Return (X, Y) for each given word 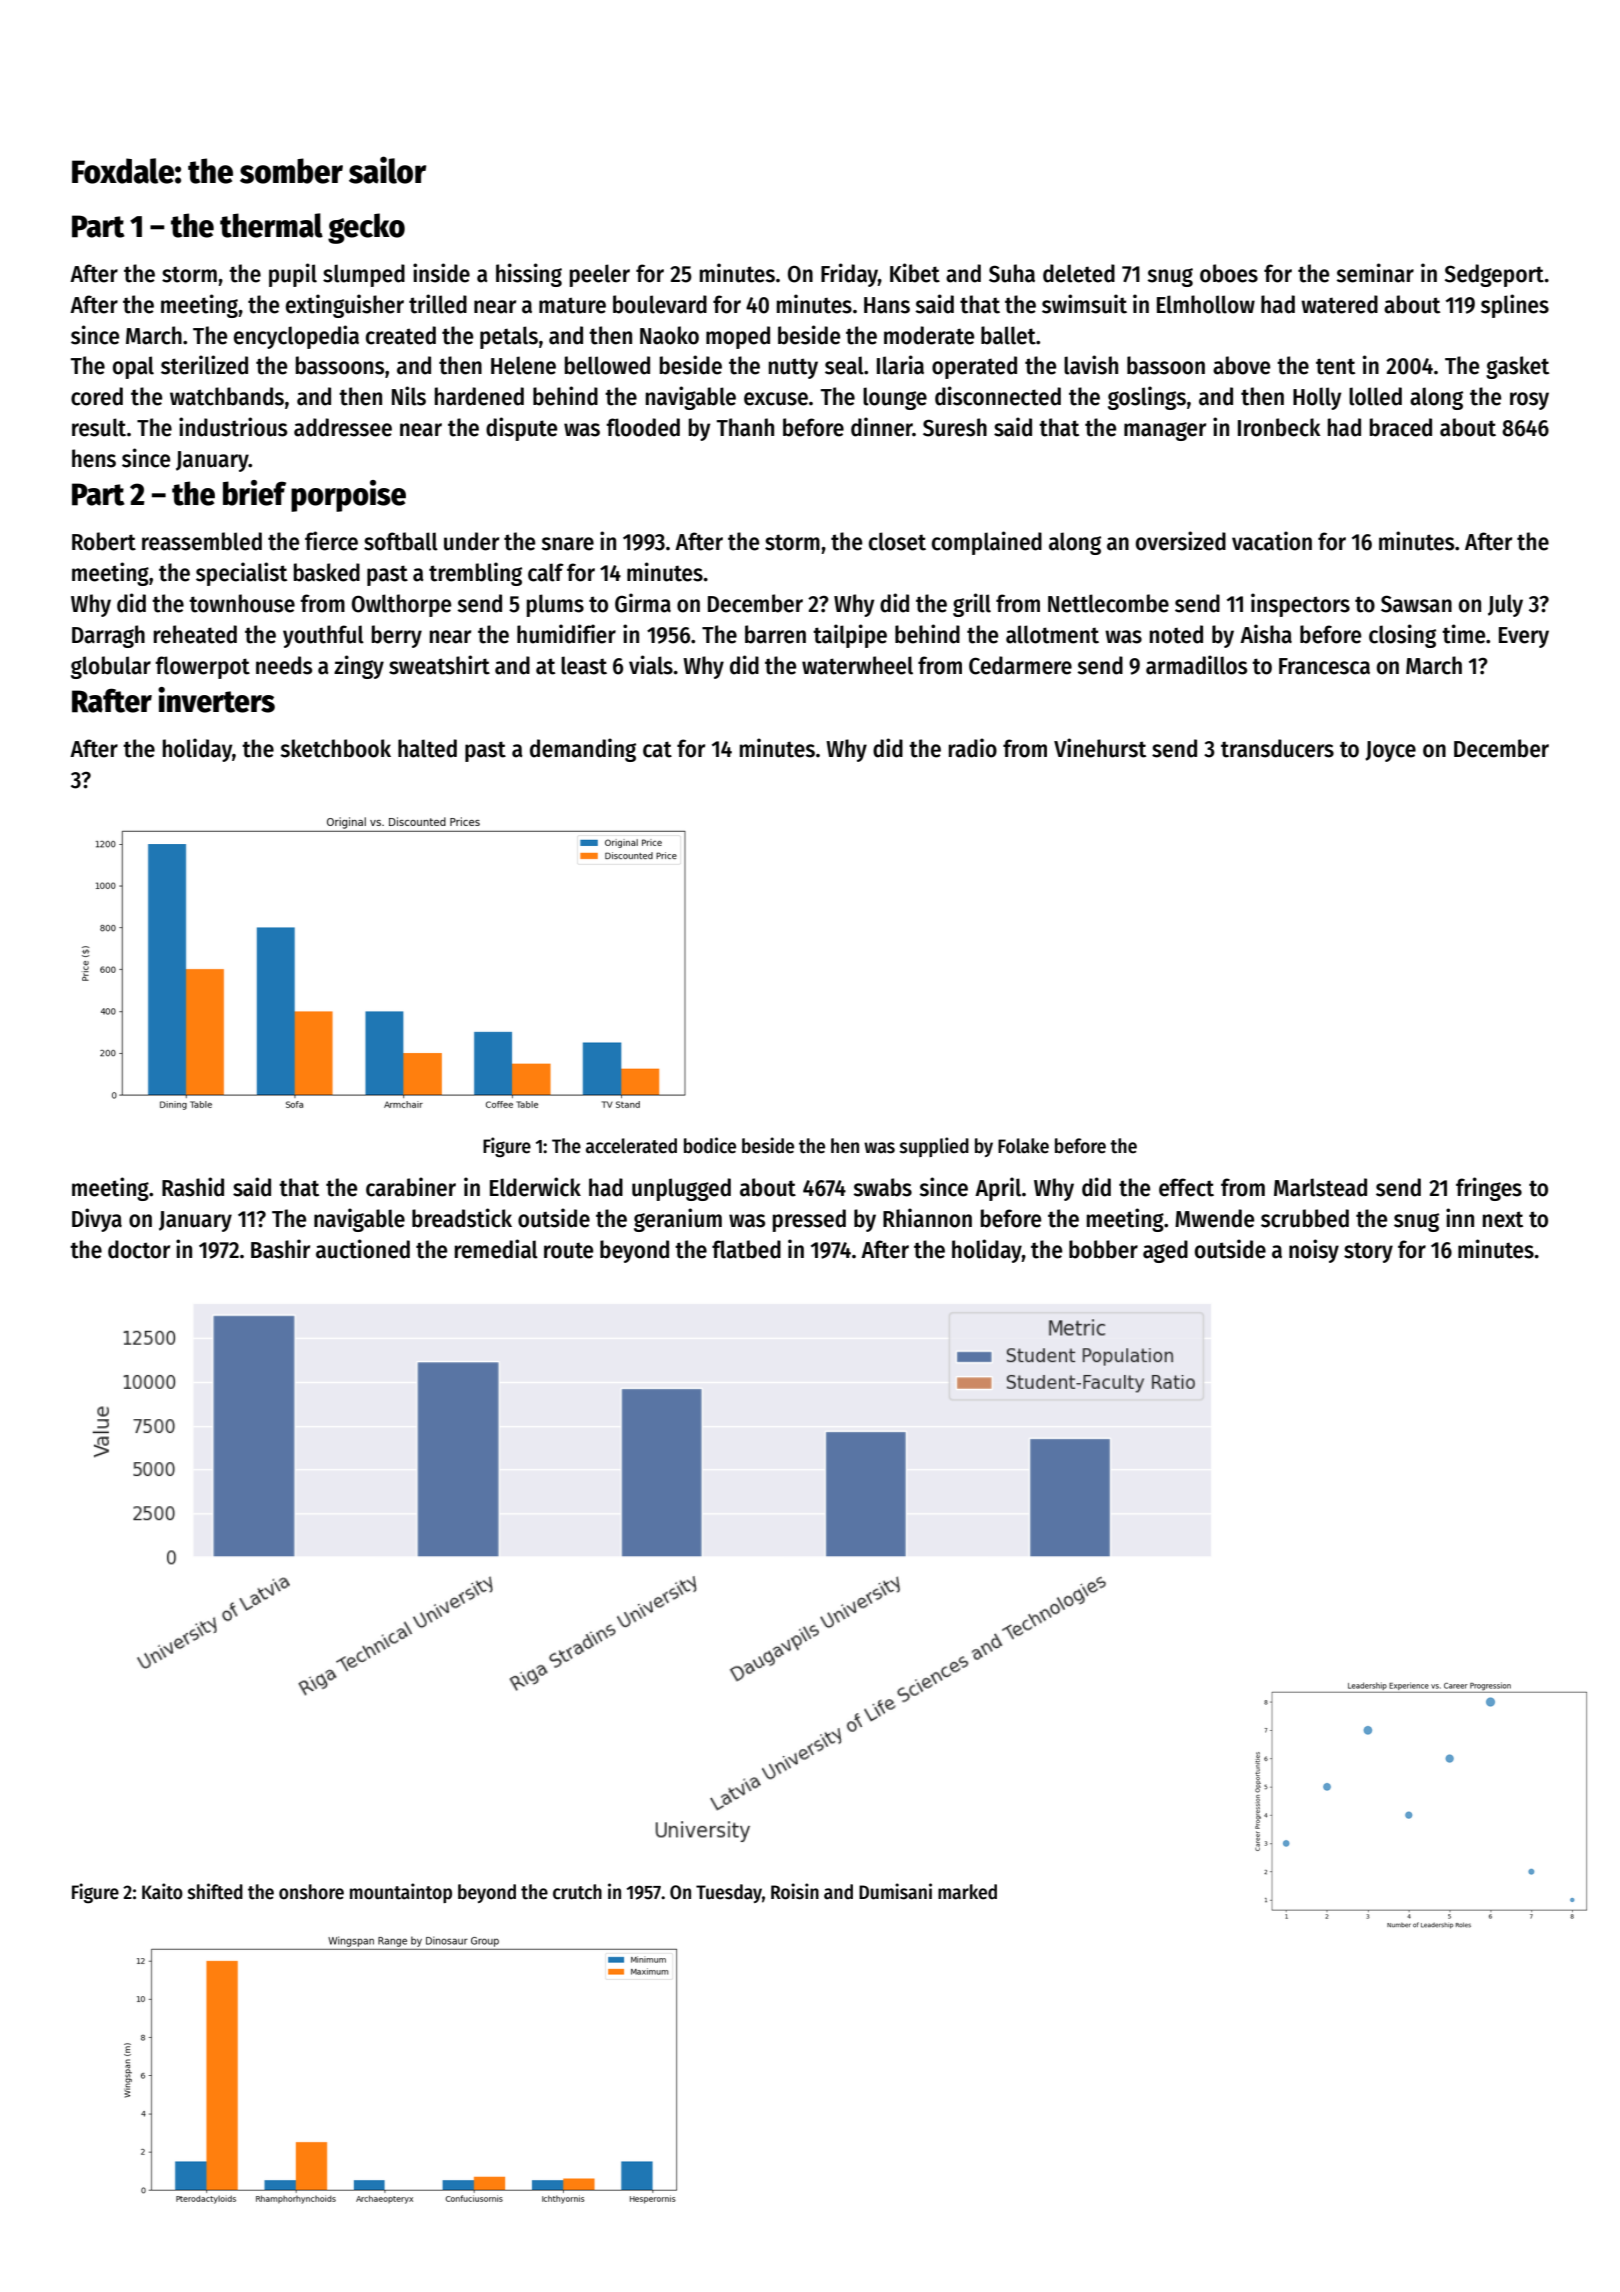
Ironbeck (1279, 427)
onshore (311, 1892)
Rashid (193, 1187)
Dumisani (895, 1891)
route (568, 1250)
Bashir (280, 1249)
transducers (1277, 748)
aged (1165, 1251)
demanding (583, 750)
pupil (293, 275)
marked (967, 1892)
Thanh (745, 427)
